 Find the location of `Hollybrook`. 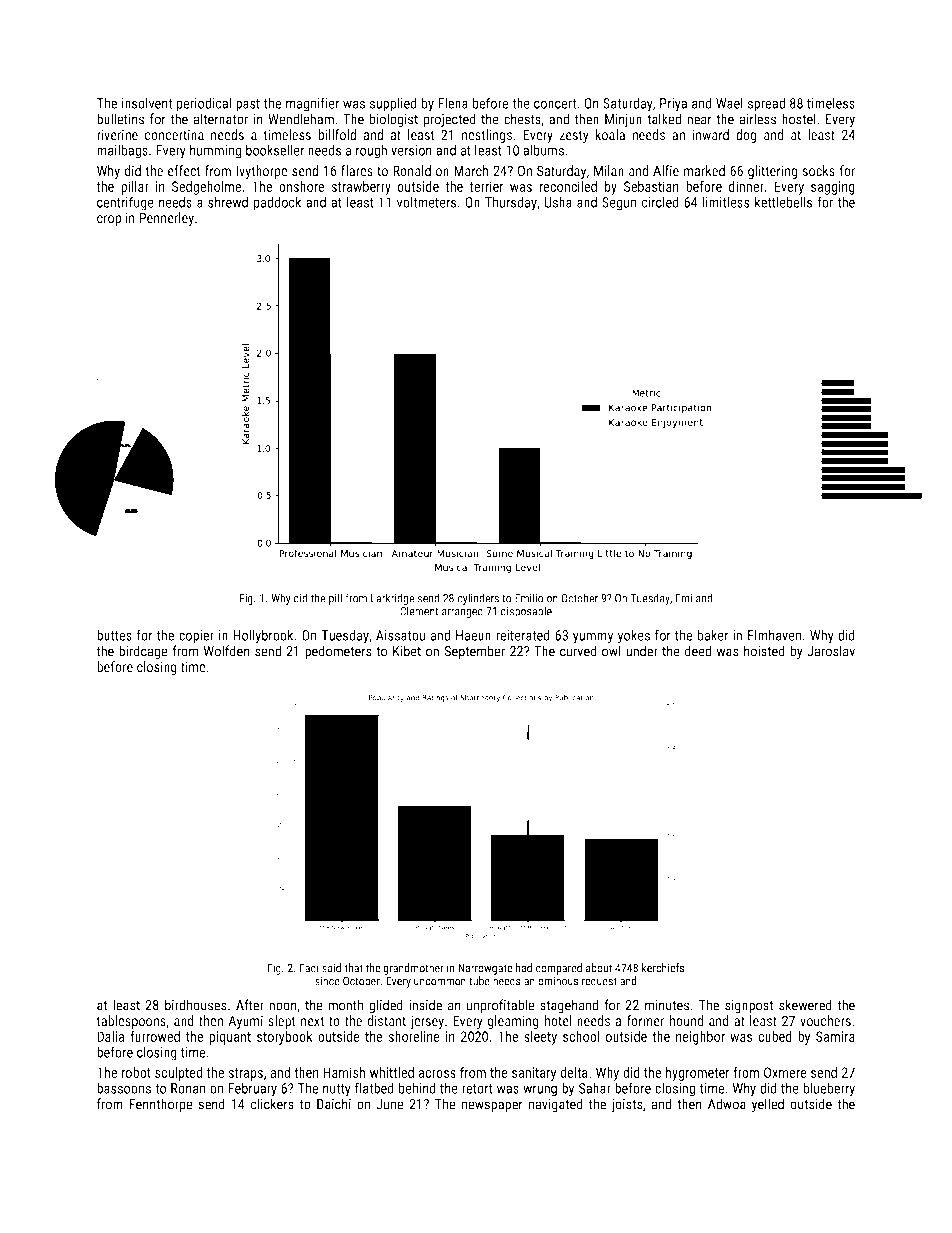

Hollybrook is located at coordinates (263, 636).
